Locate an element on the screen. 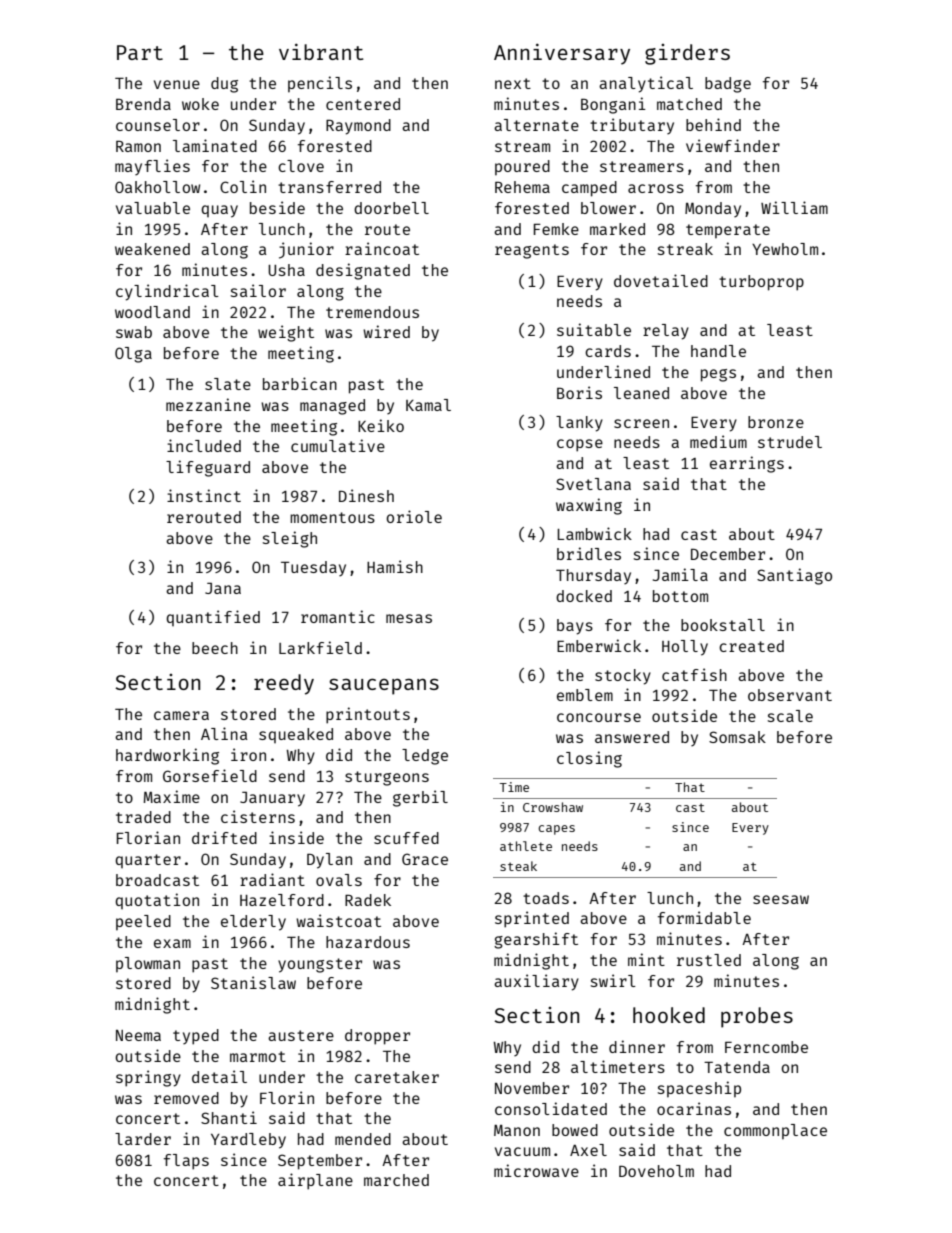 The height and width of the screenshot is (1233, 952). badge is located at coordinates (728, 85).
